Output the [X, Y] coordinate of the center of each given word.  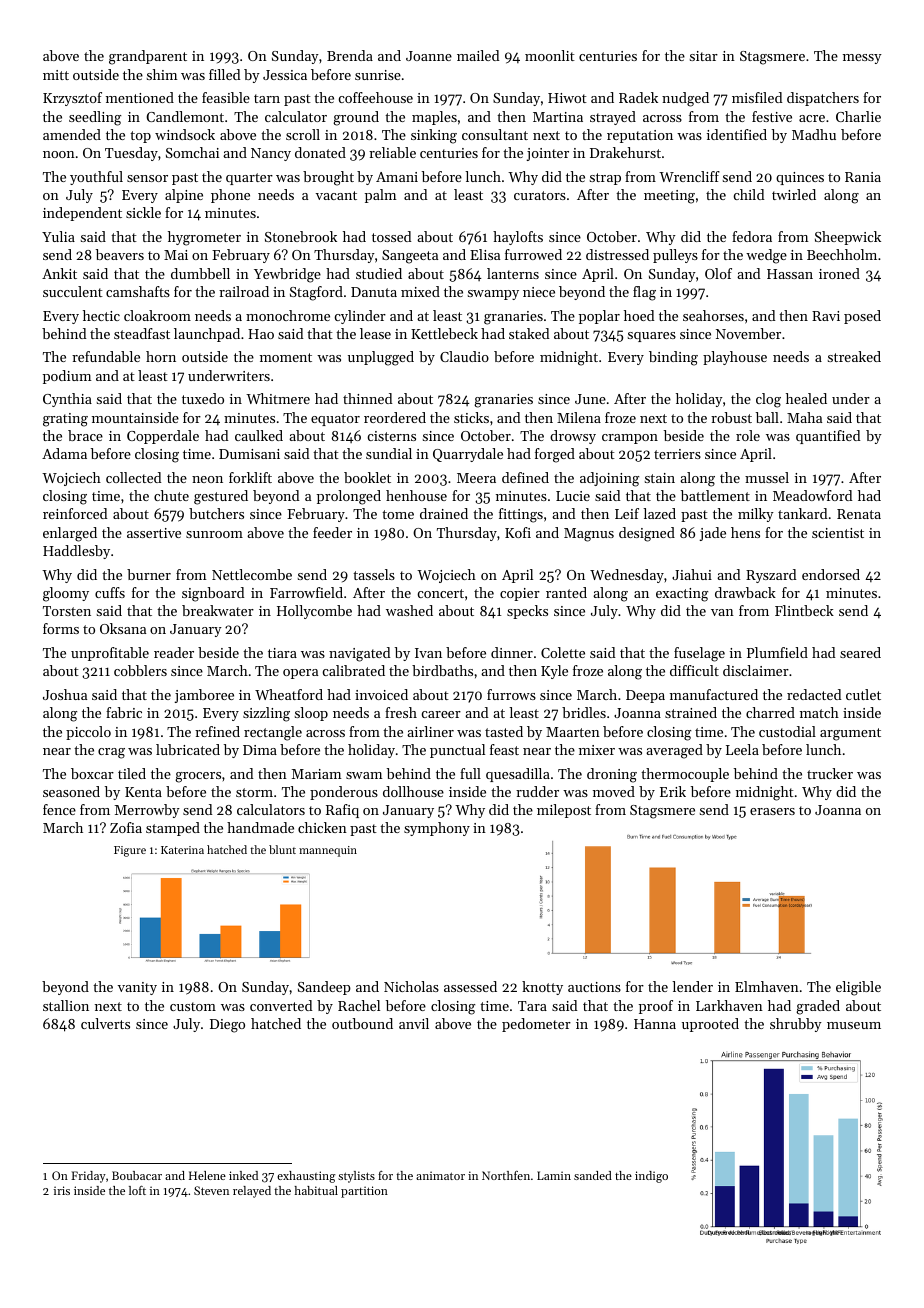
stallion [66, 1005]
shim [162, 74]
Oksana [123, 628]
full [470, 773]
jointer [548, 154]
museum [854, 1025]
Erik [673, 791]
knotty [542, 988]
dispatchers [823, 99]
